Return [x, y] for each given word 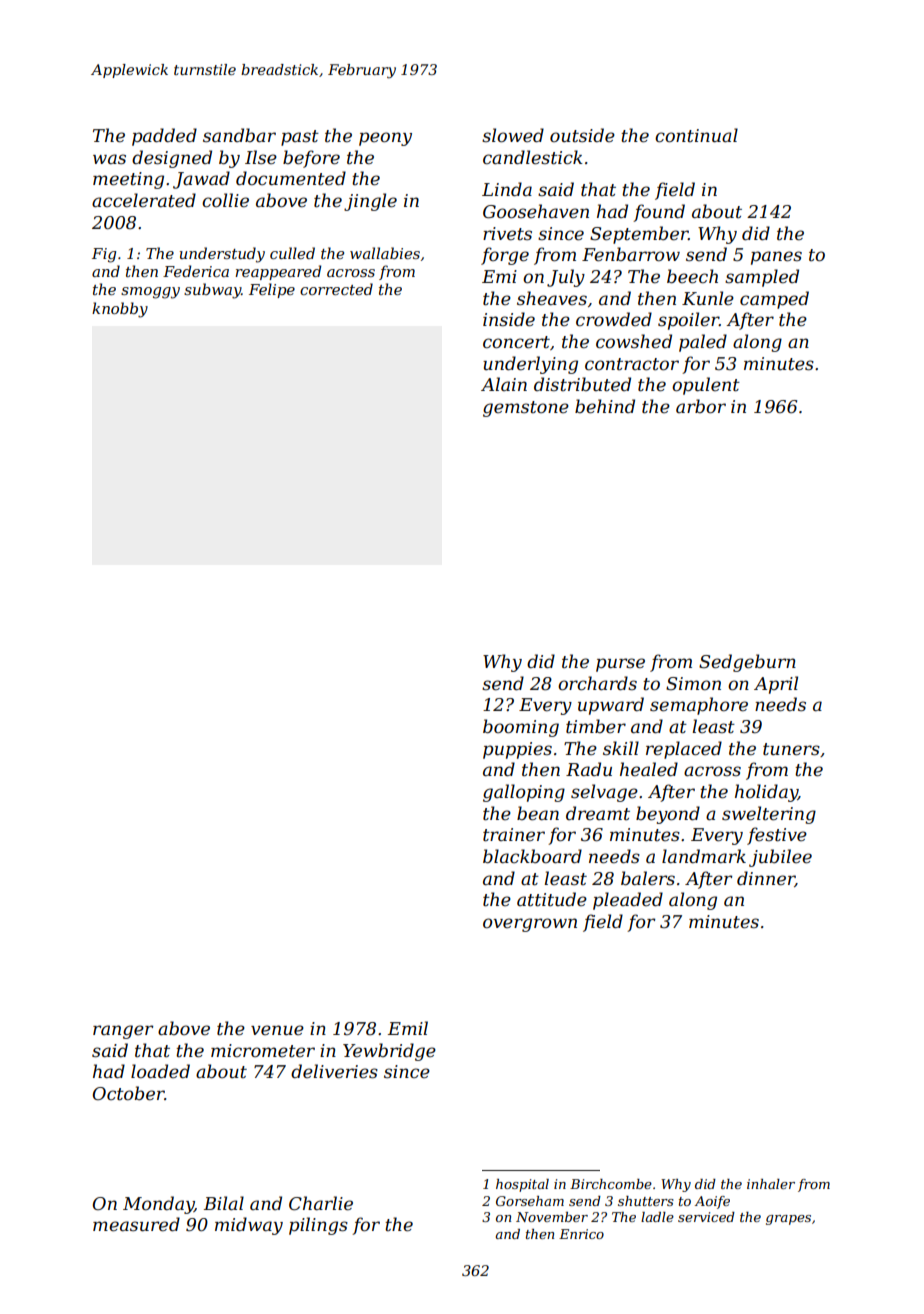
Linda [507, 189]
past [300, 138]
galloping [524, 793]
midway [249, 1226]
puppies [517, 750]
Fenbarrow [631, 254]
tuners [791, 749]
